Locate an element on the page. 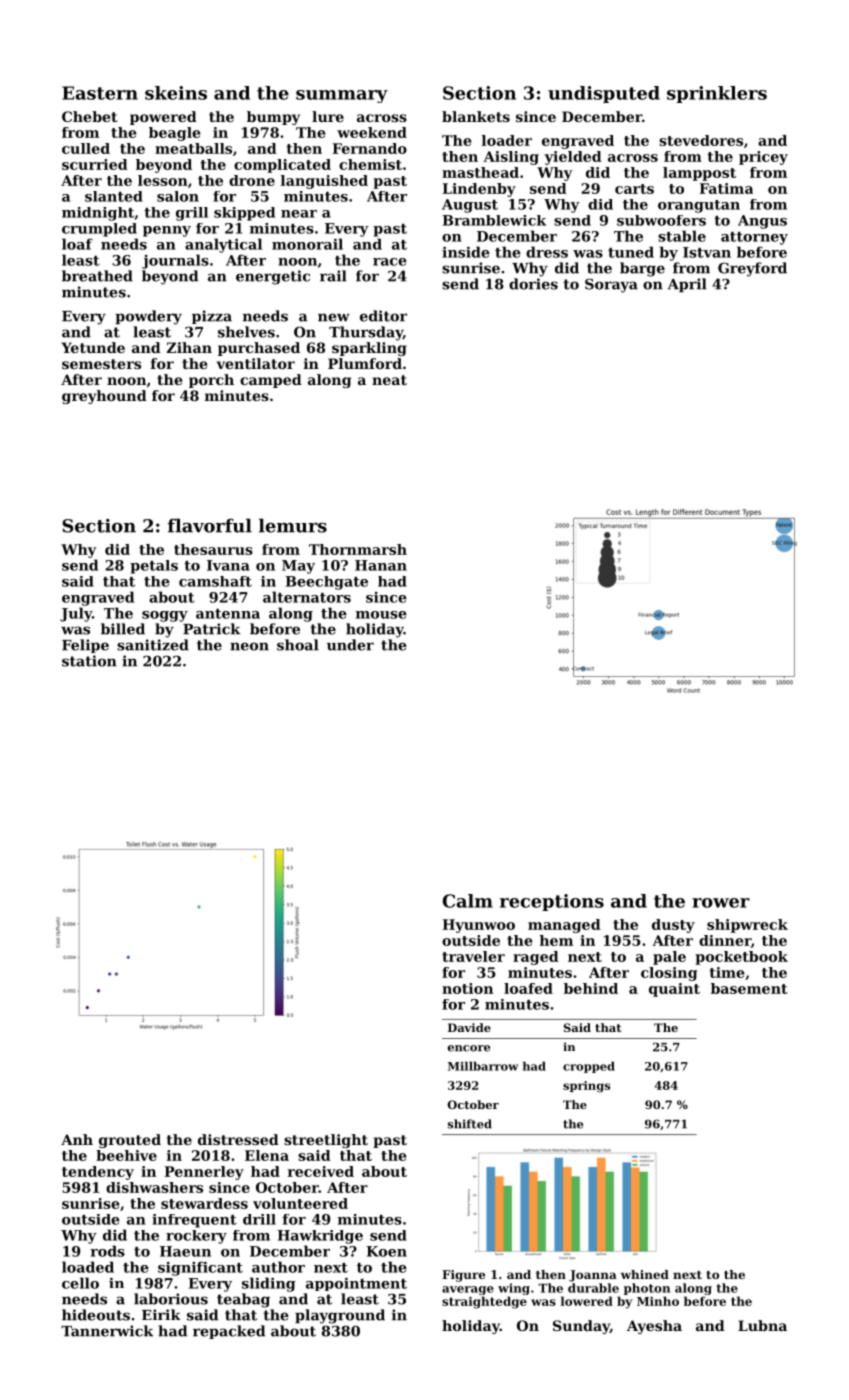 The height and width of the document is (1400, 849). shipwreck is located at coordinates (747, 926).
